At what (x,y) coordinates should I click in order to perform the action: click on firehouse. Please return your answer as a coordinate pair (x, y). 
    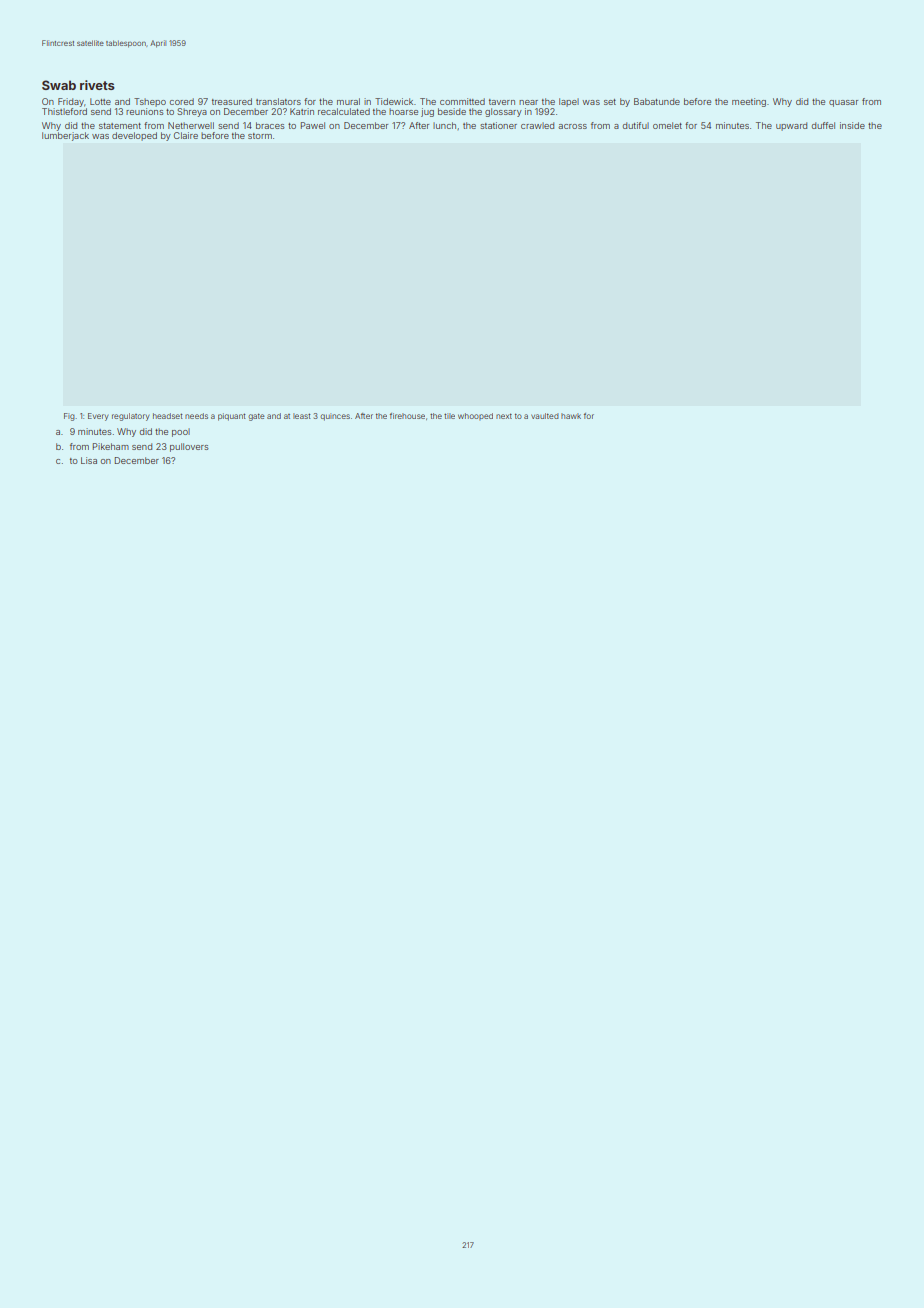
    Looking at the image, I should click on (407, 416).
